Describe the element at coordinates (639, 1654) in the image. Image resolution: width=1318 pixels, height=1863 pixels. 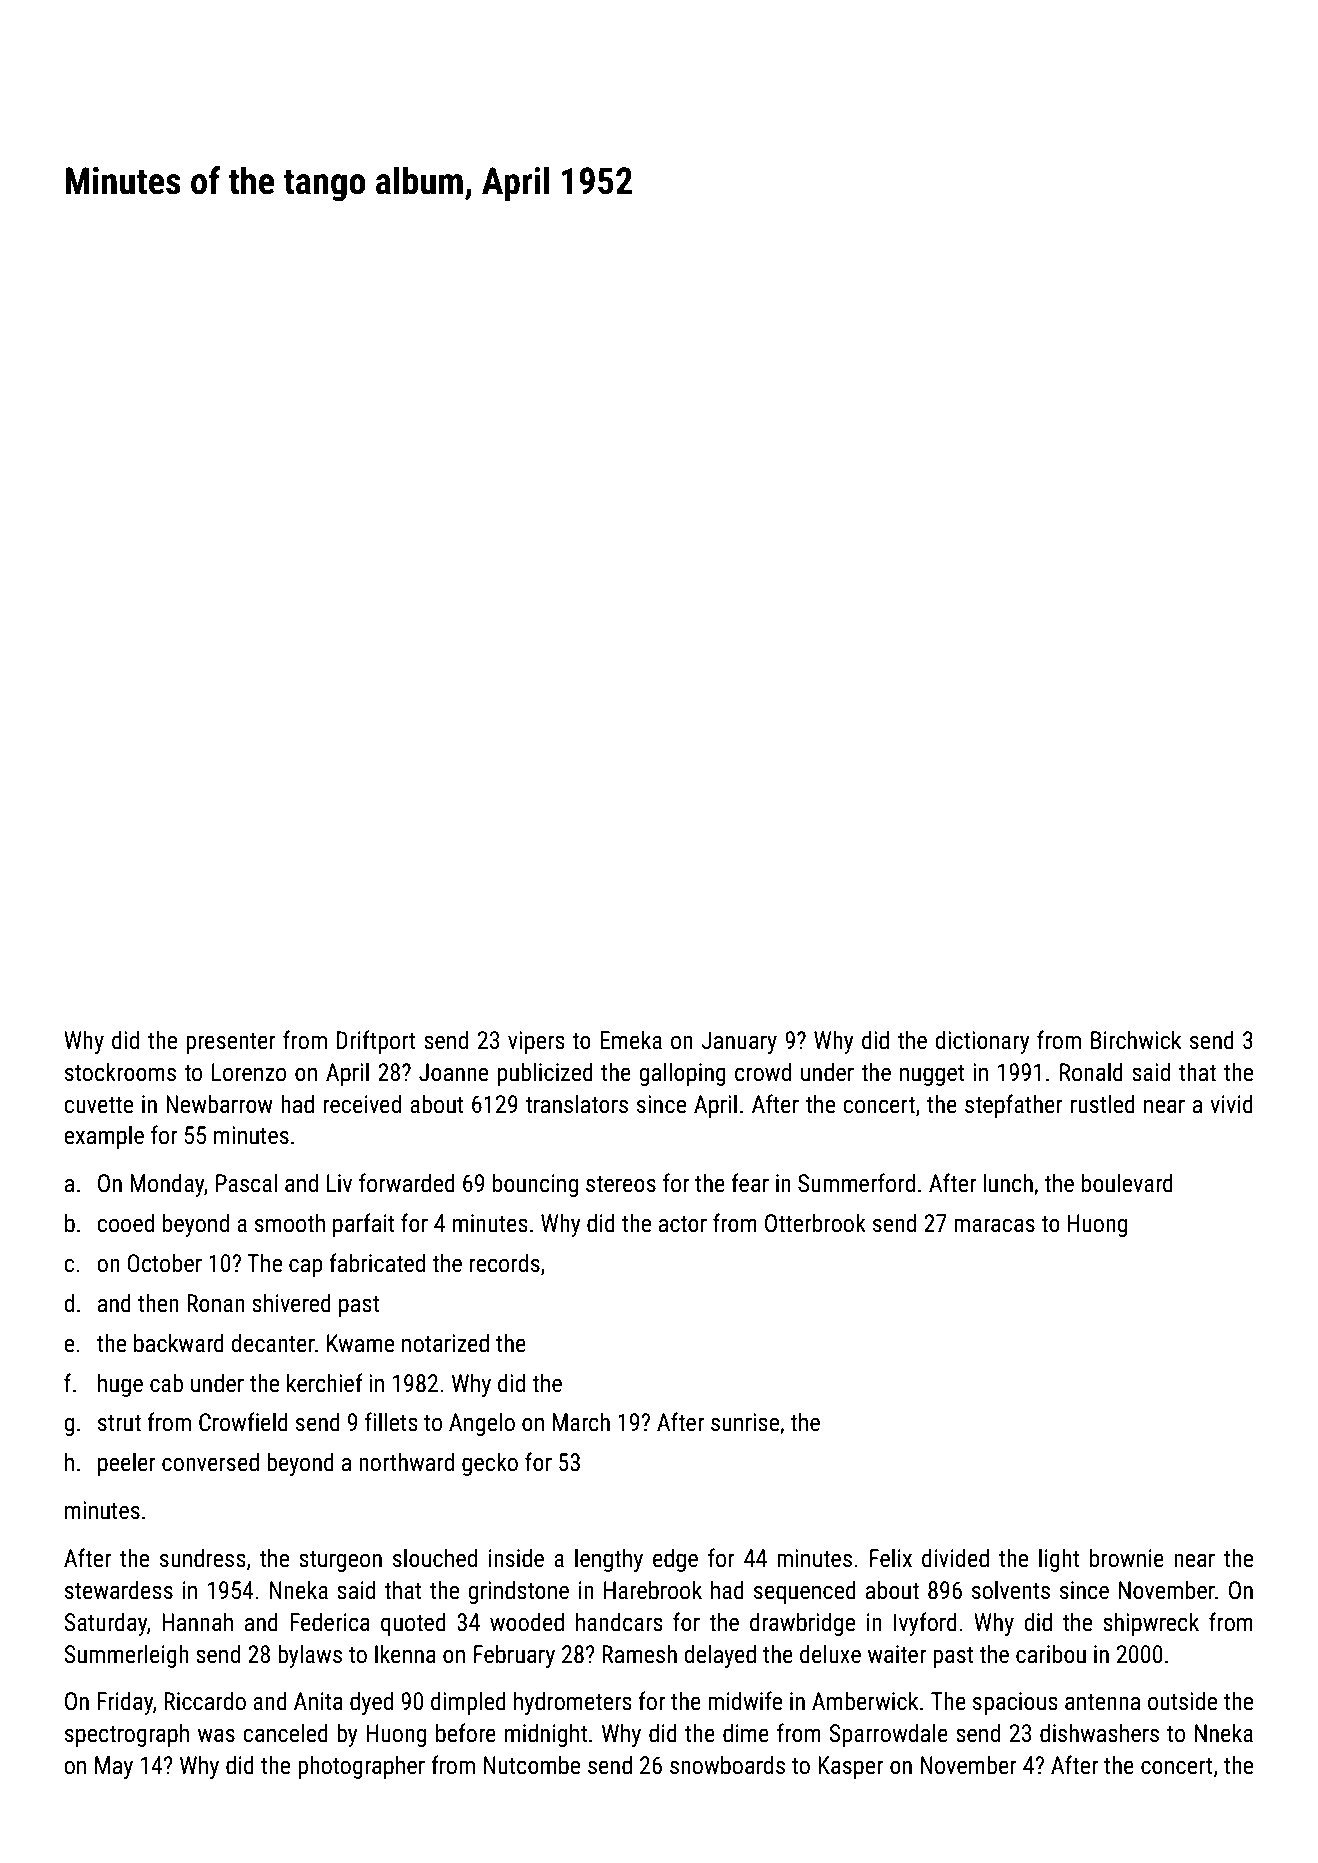
I see `Ramesh` at that location.
